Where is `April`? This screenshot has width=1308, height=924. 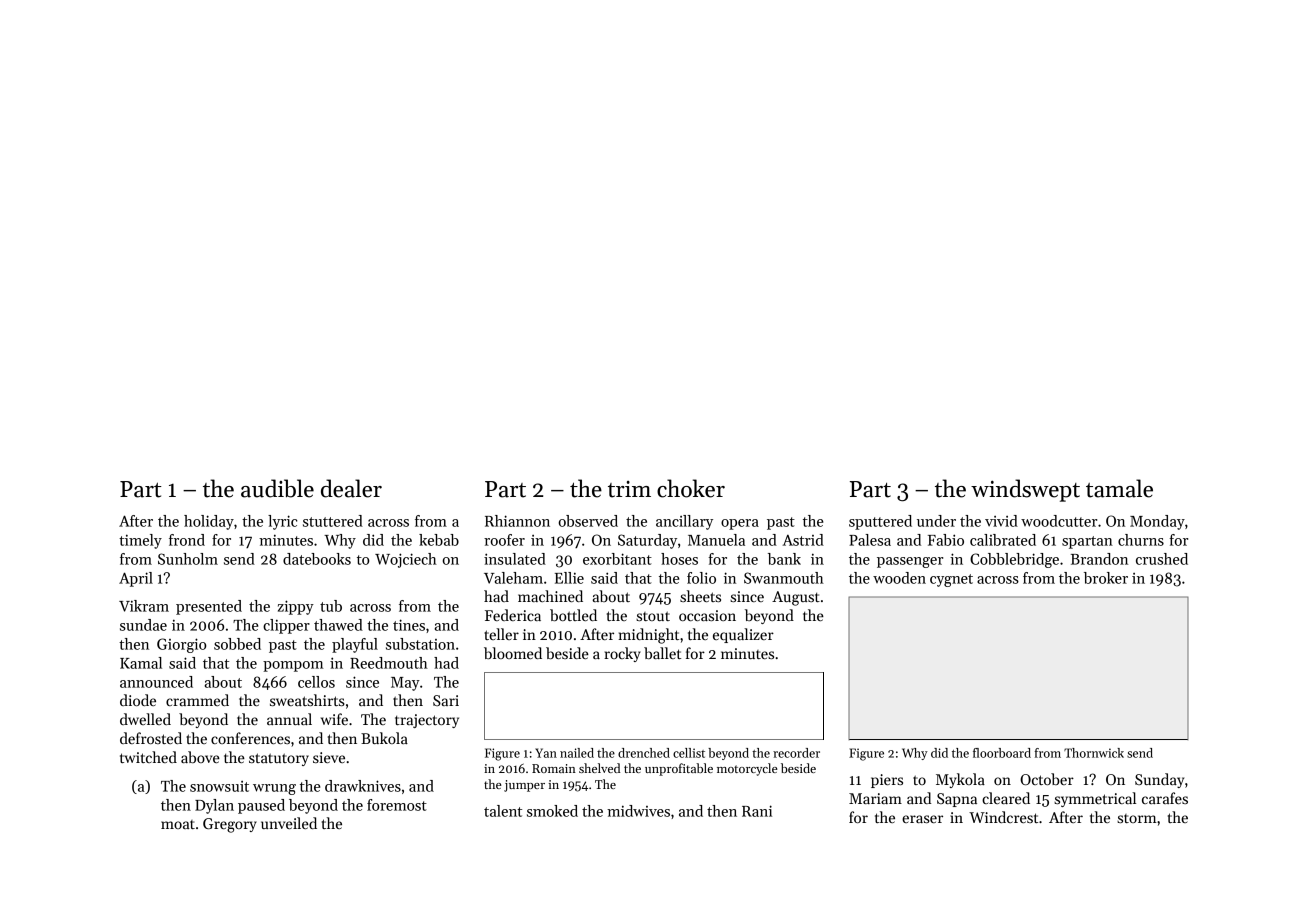 April is located at coordinates (136, 579).
